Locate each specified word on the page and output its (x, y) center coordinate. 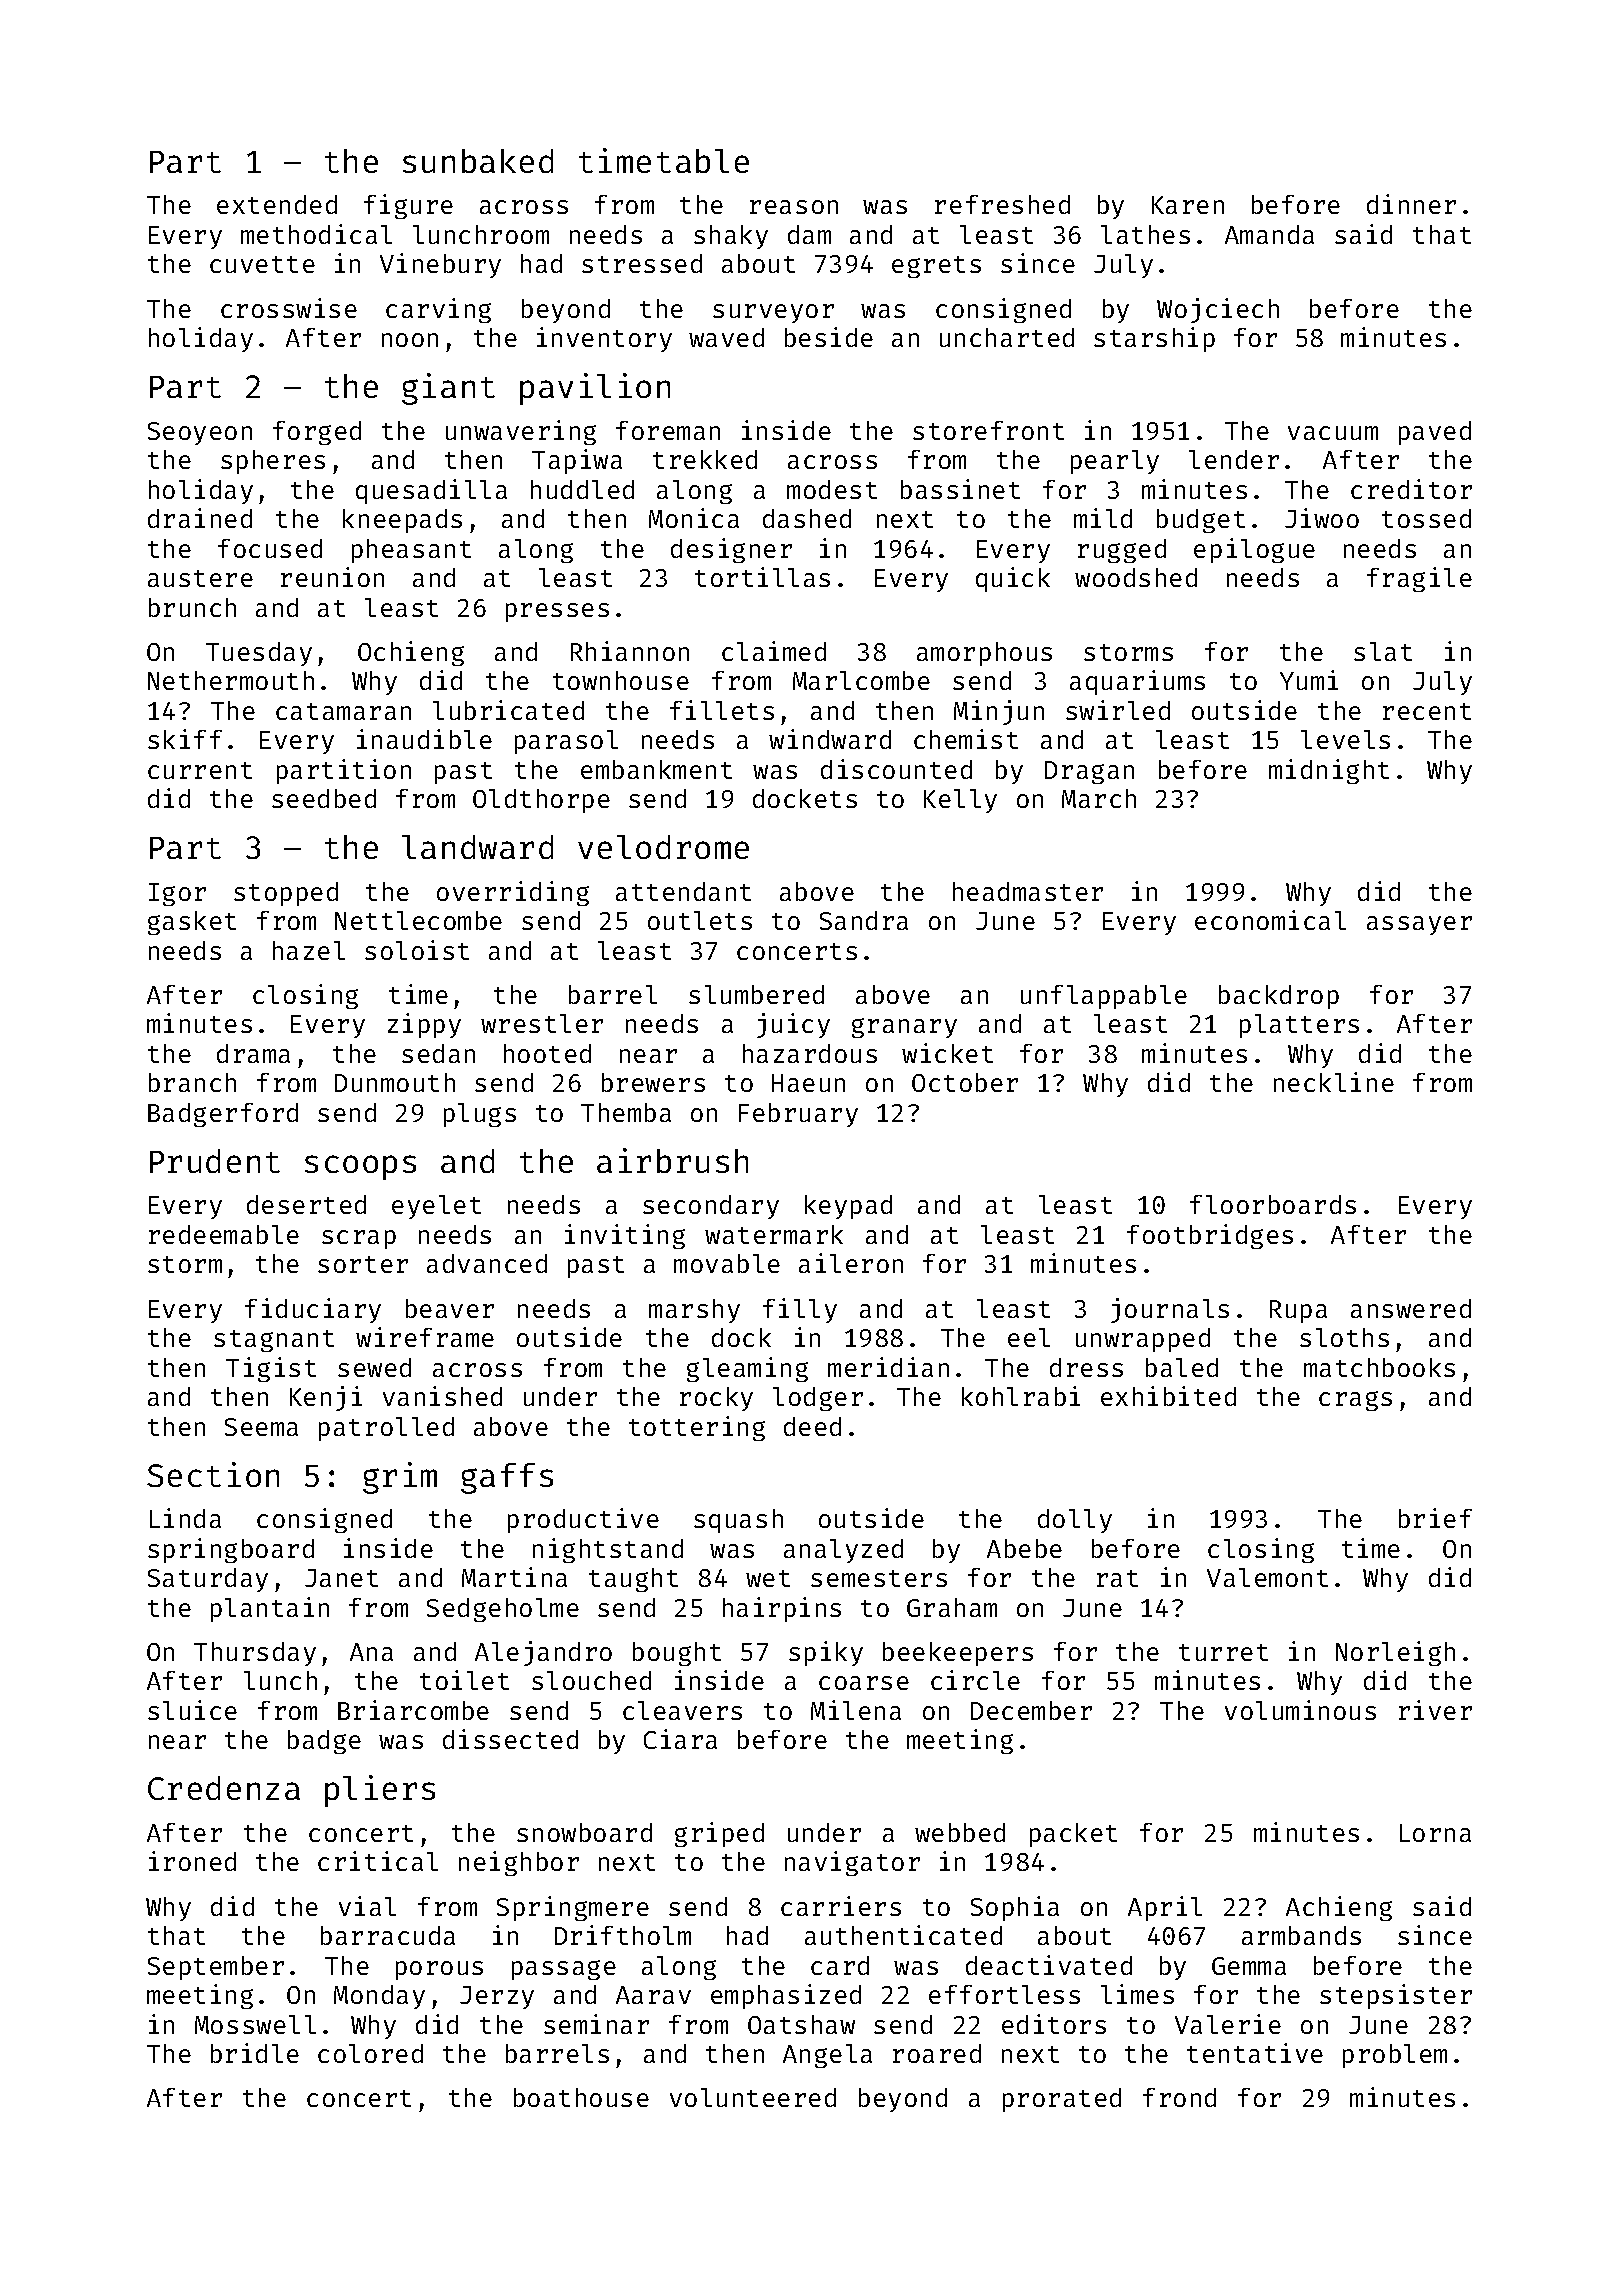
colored (370, 2053)
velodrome (663, 847)
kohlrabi (1021, 1396)
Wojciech (1218, 310)
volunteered (753, 2097)
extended (277, 204)
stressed (642, 263)
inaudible (424, 739)
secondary (711, 1207)
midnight (1329, 771)
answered (1411, 1308)
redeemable (224, 1234)
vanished (442, 1396)
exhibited (1168, 1396)
